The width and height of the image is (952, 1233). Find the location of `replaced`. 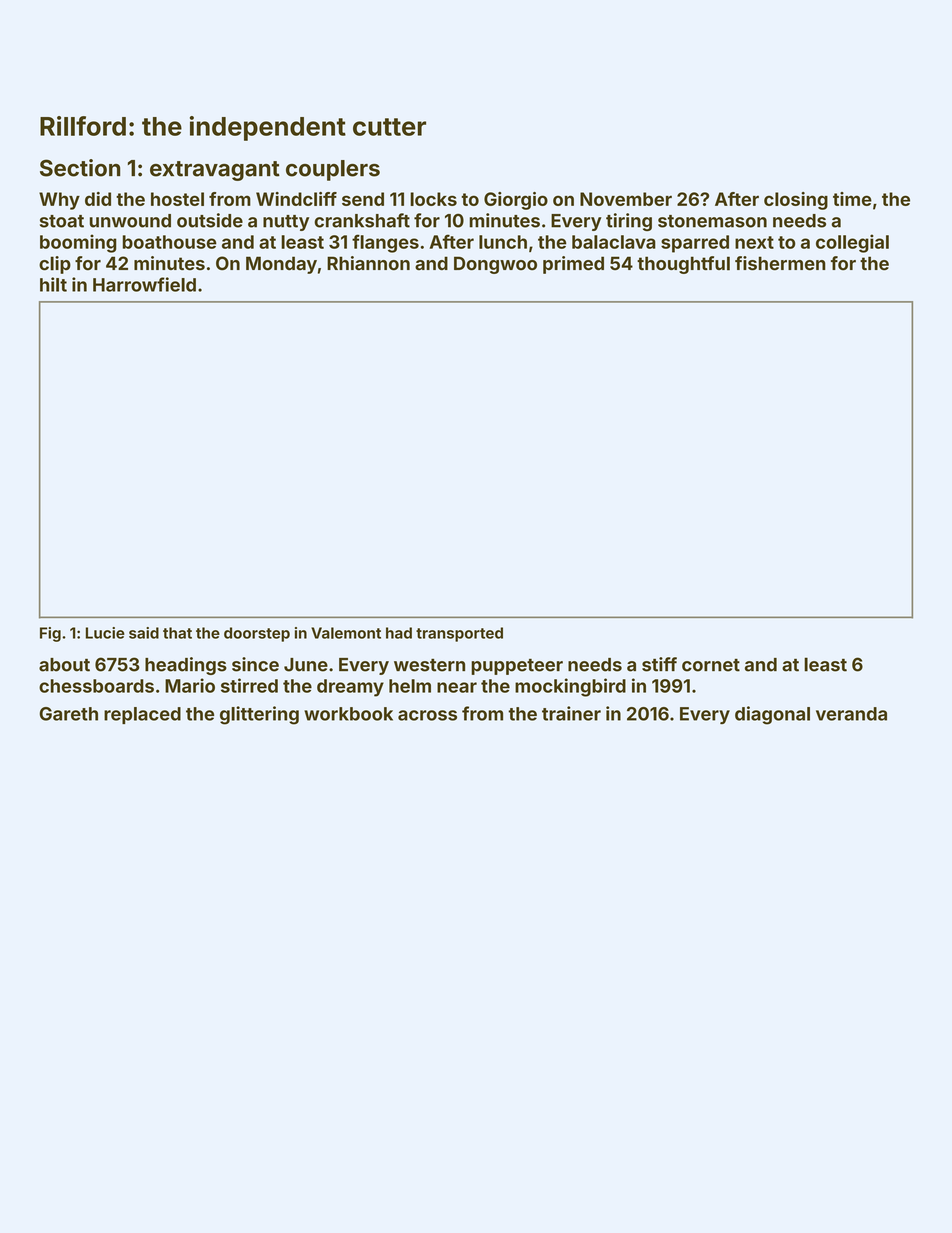

replaced is located at coordinates (142, 715).
